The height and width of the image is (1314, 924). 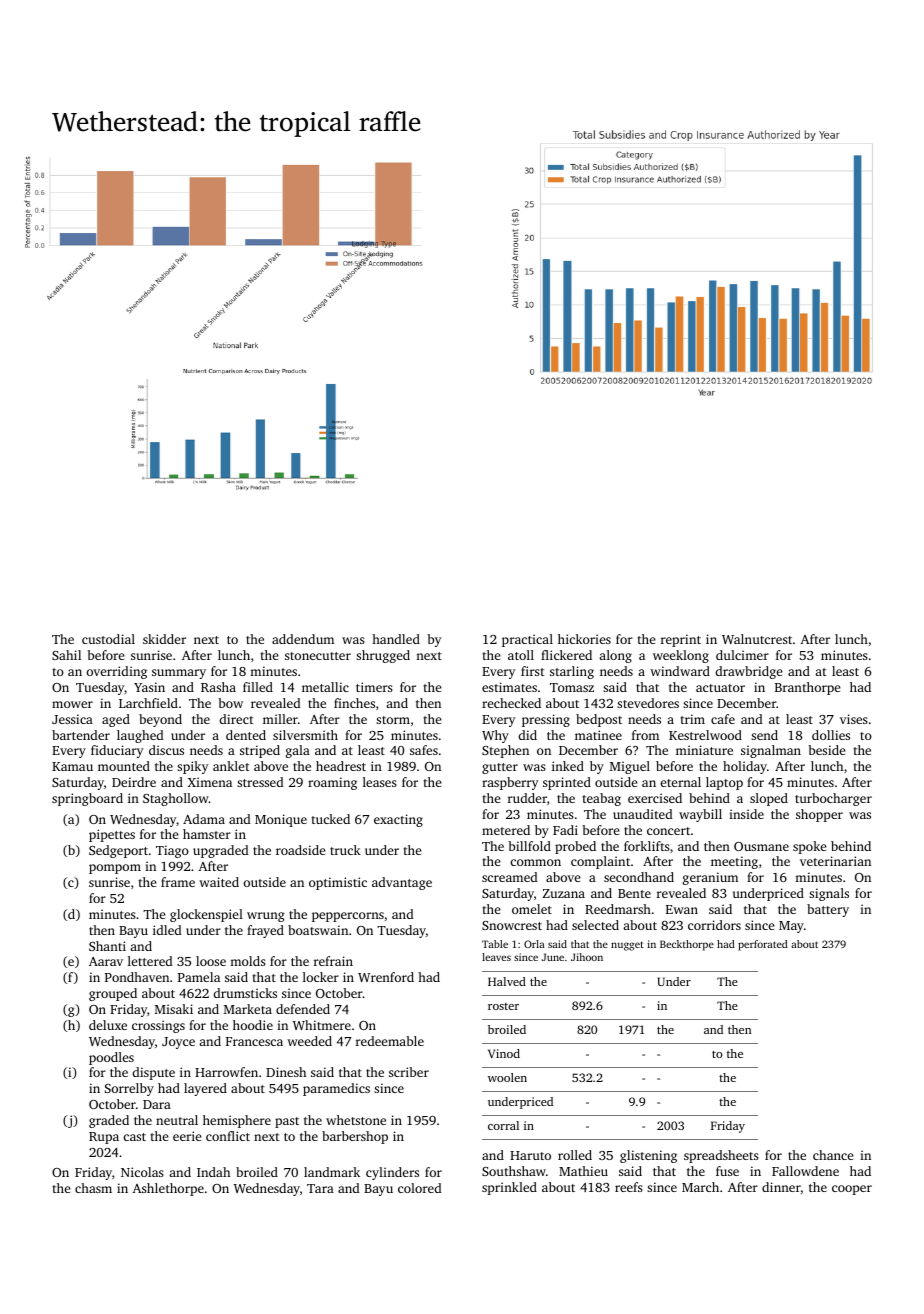 What do you see at coordinates (510, 877) in the image?
I see `screamed` at bounding box center [510, 877].
